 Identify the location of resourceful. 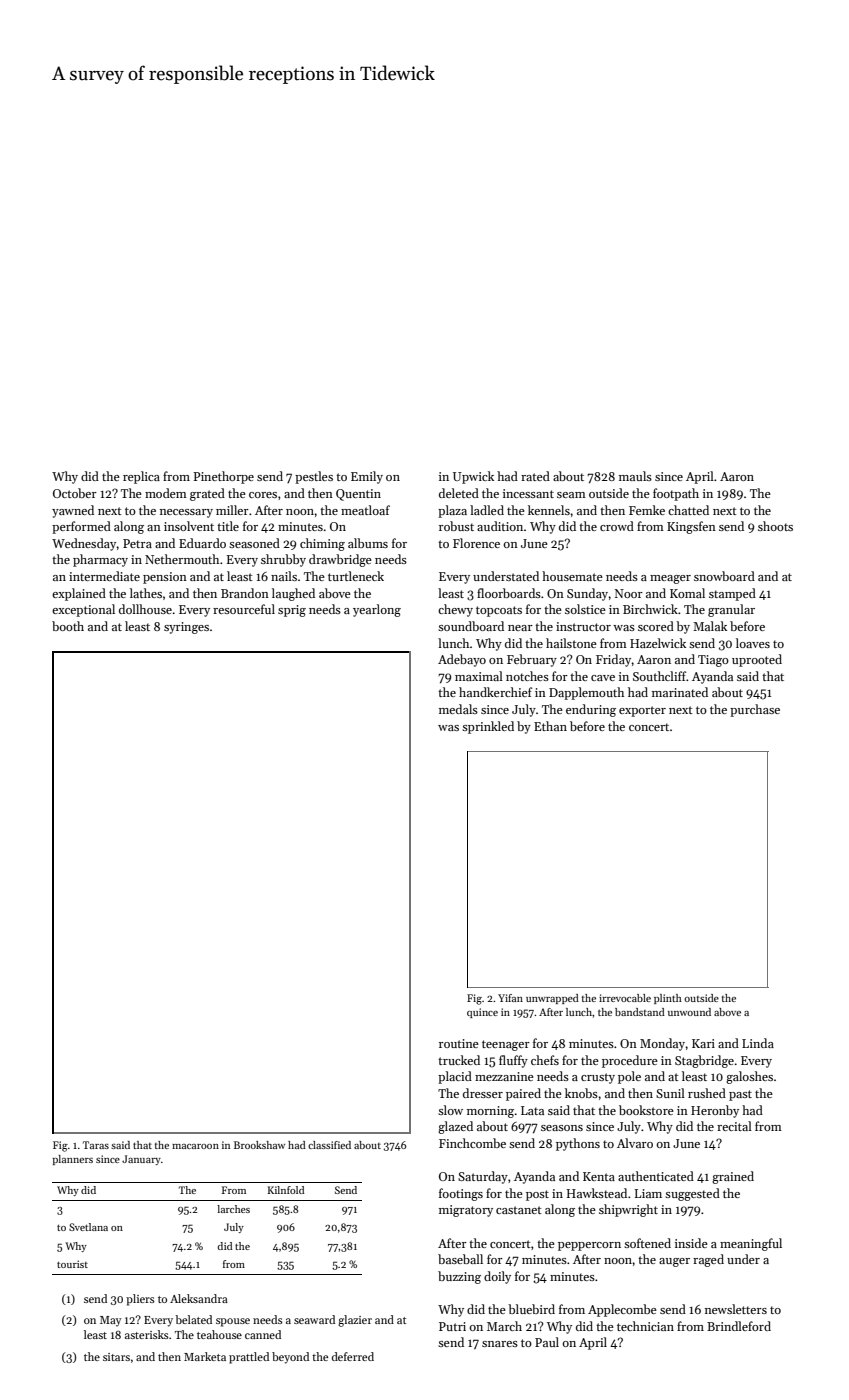
(244, 609).
